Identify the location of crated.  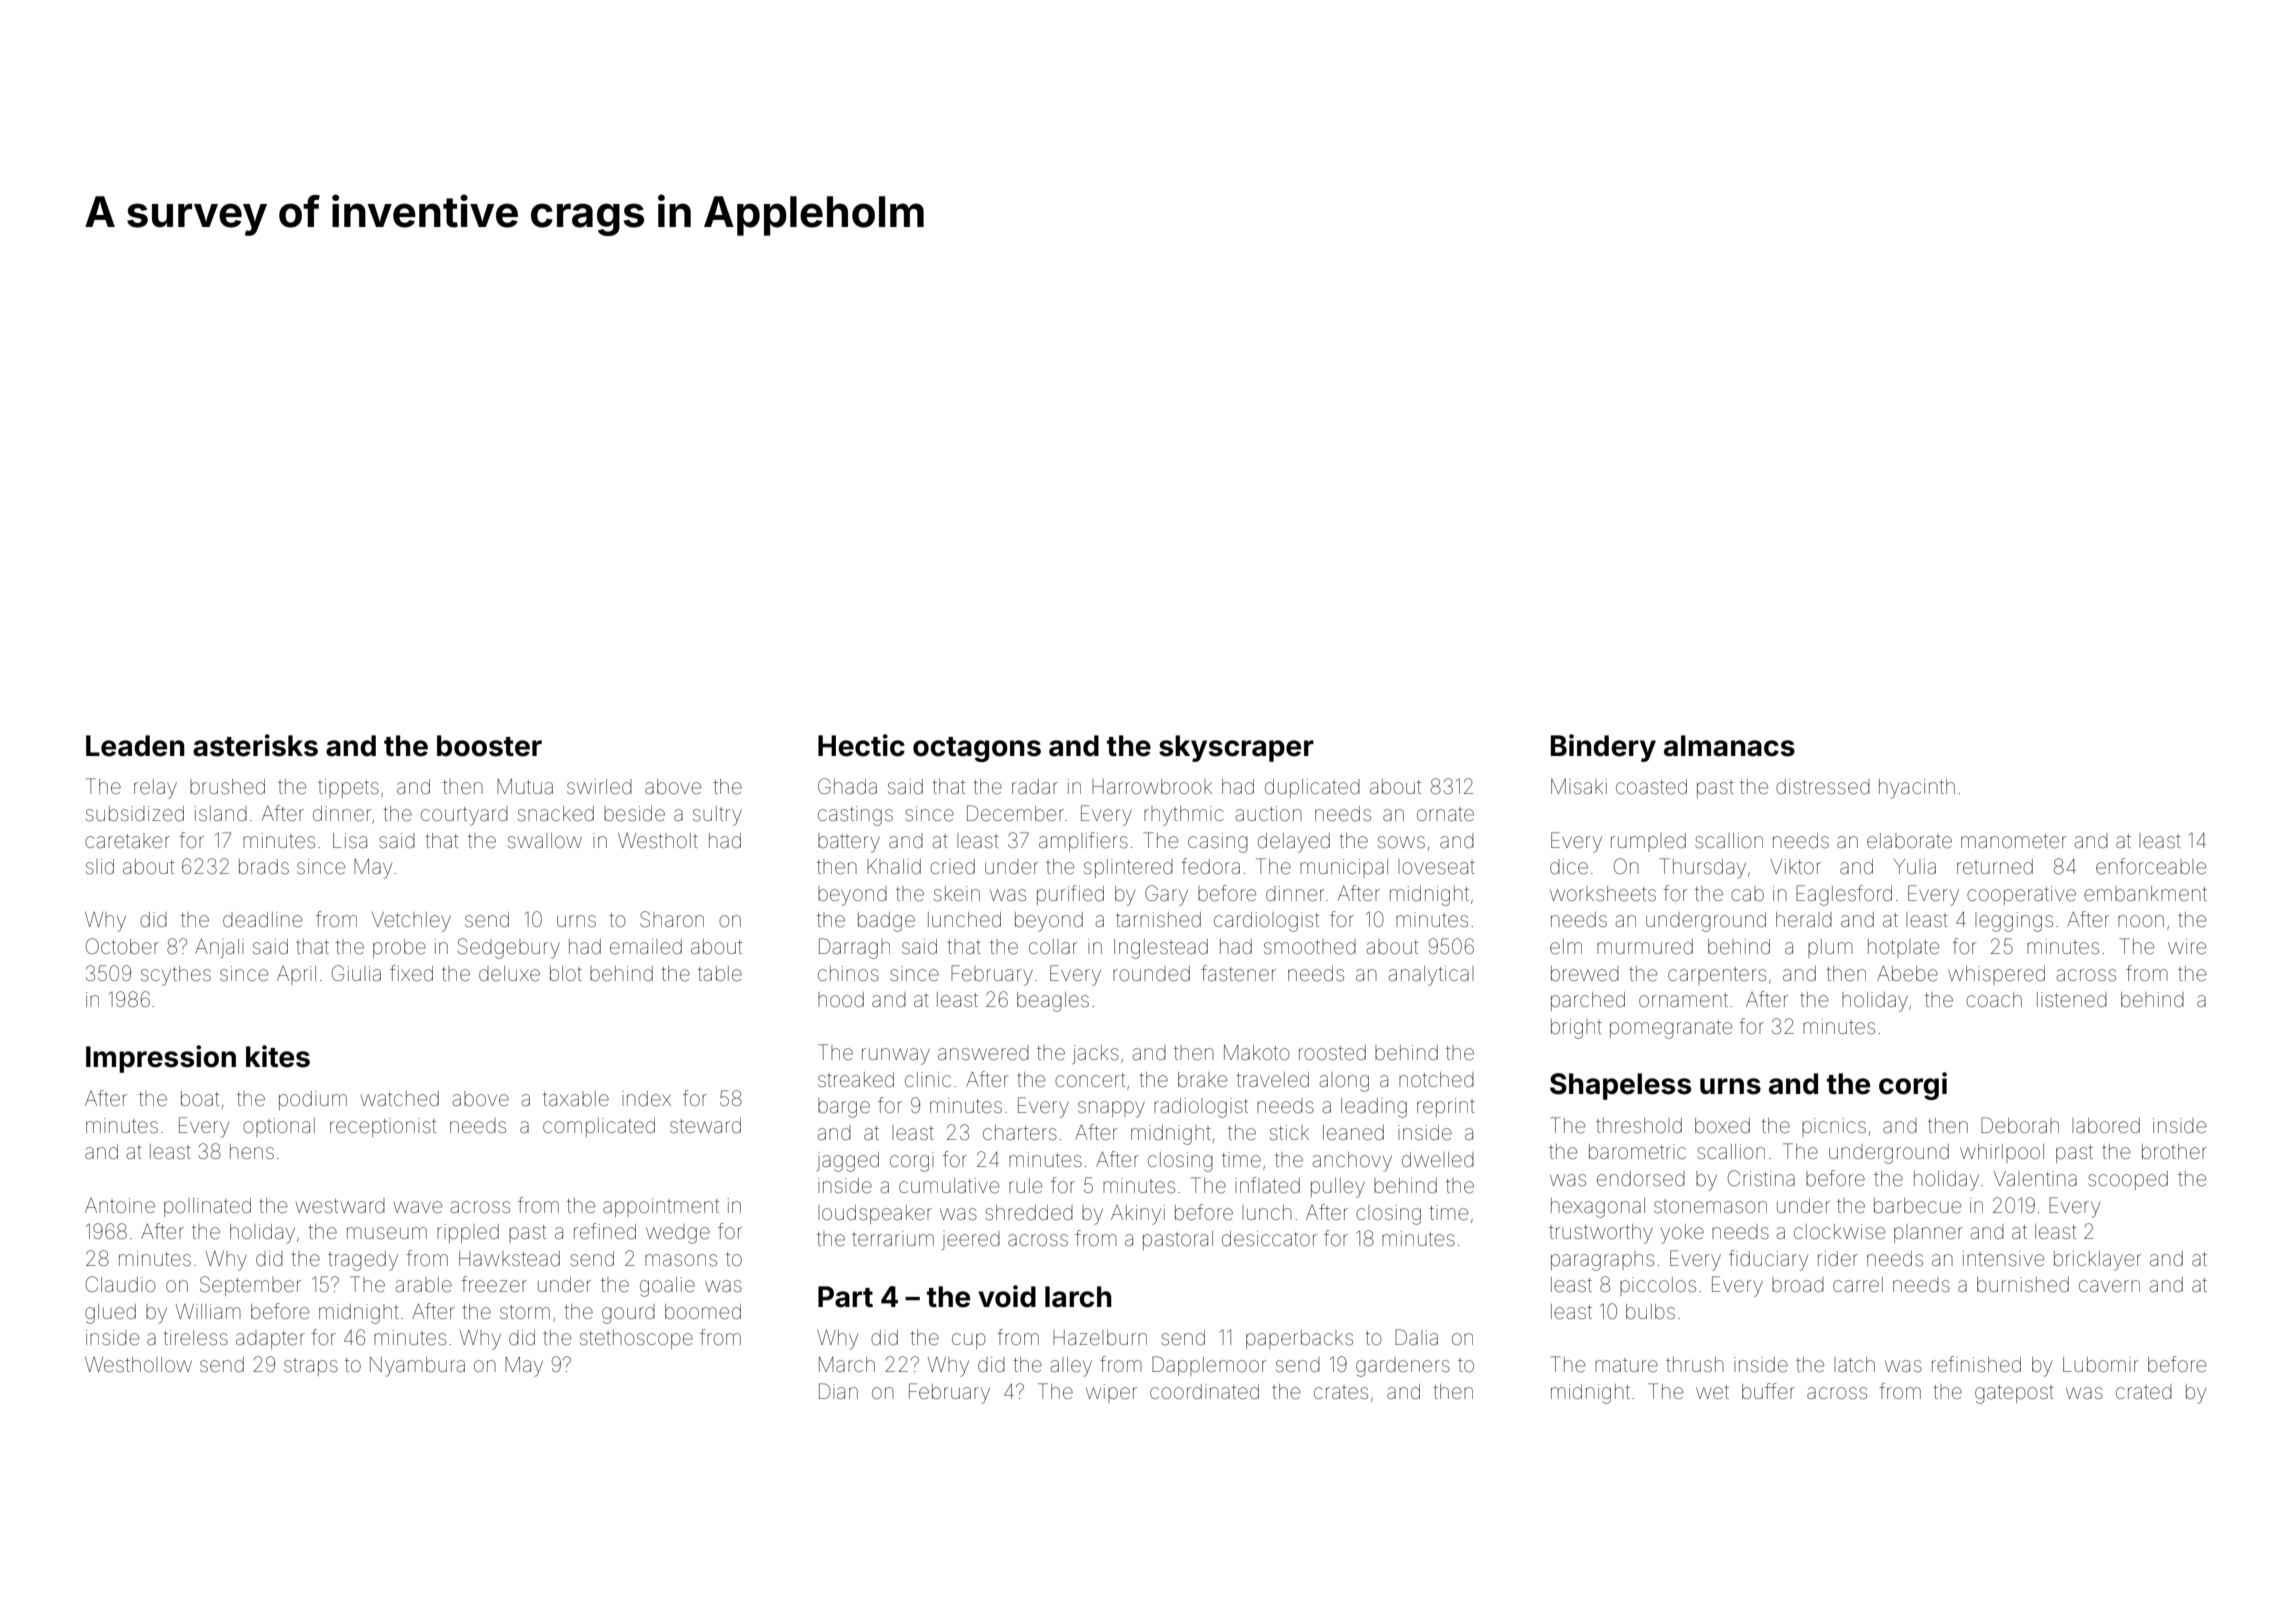
(2144, 1391).
